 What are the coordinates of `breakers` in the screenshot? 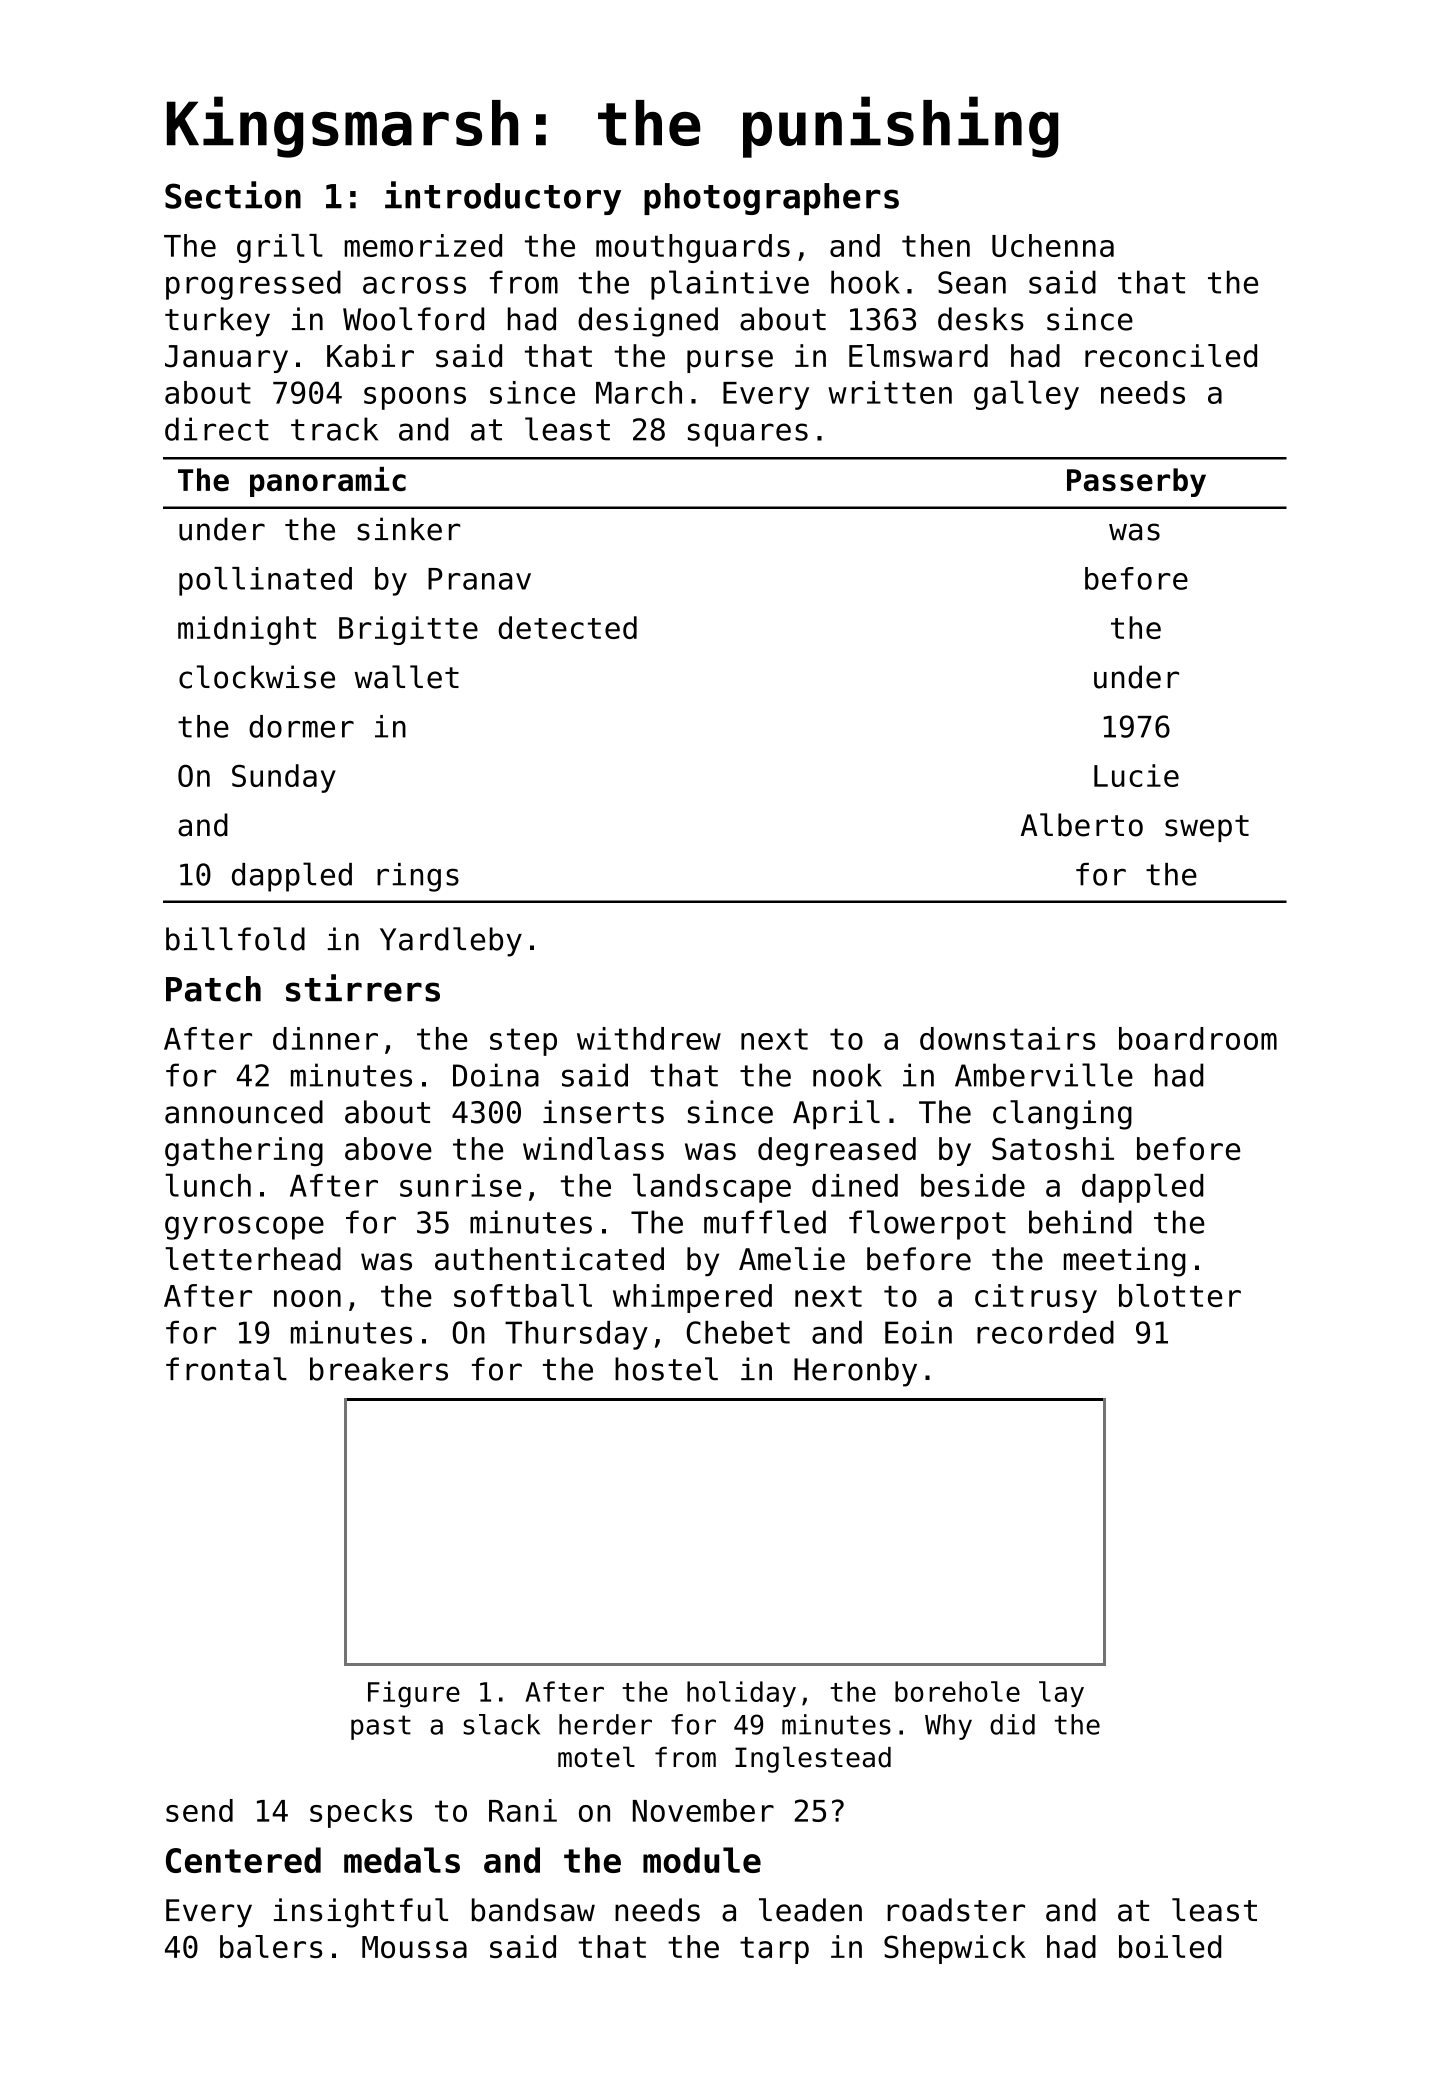 It's located at (379, 1369).
